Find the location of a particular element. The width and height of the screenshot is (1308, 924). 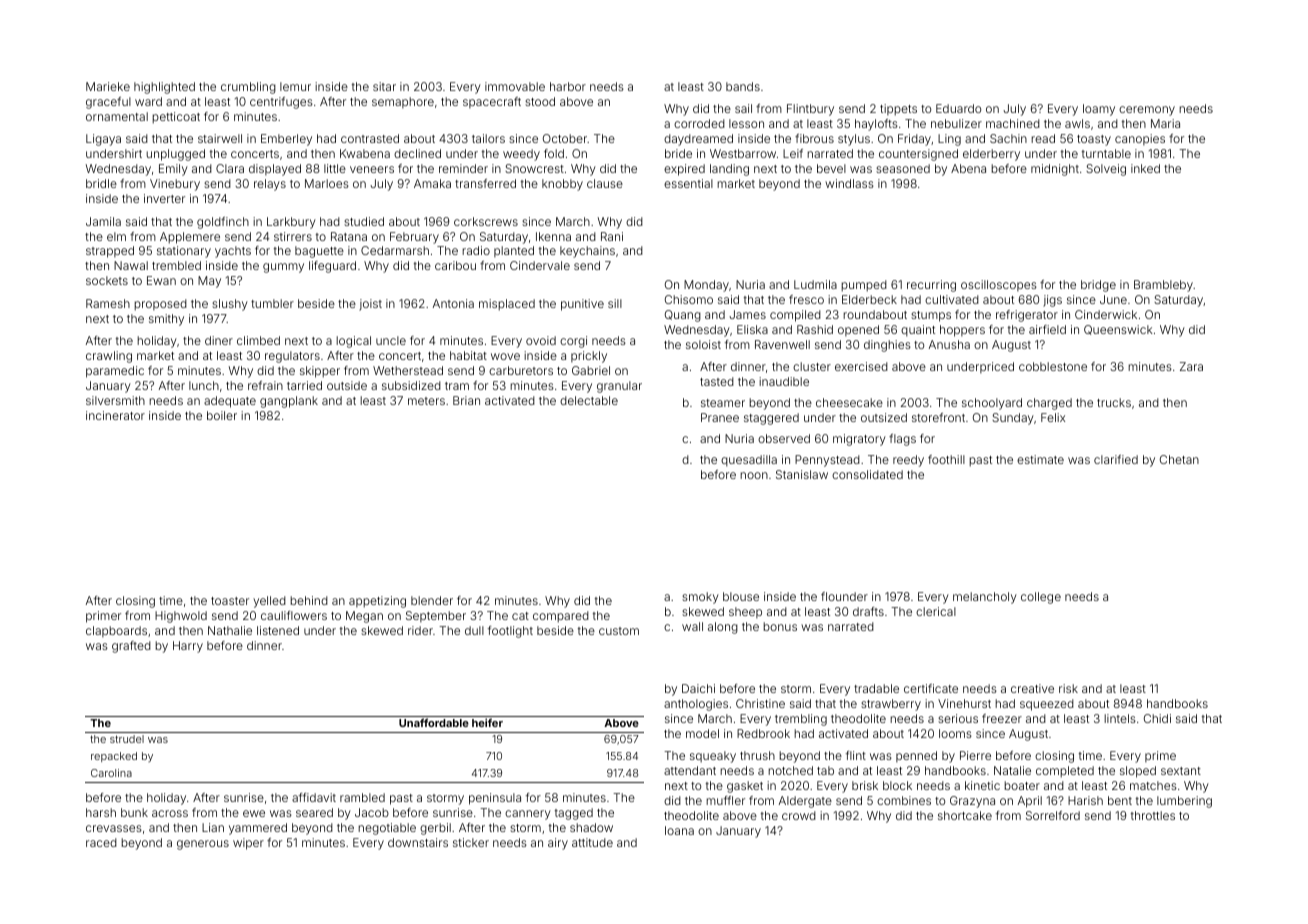

ceremony is located at coordinates (1147, 111).
